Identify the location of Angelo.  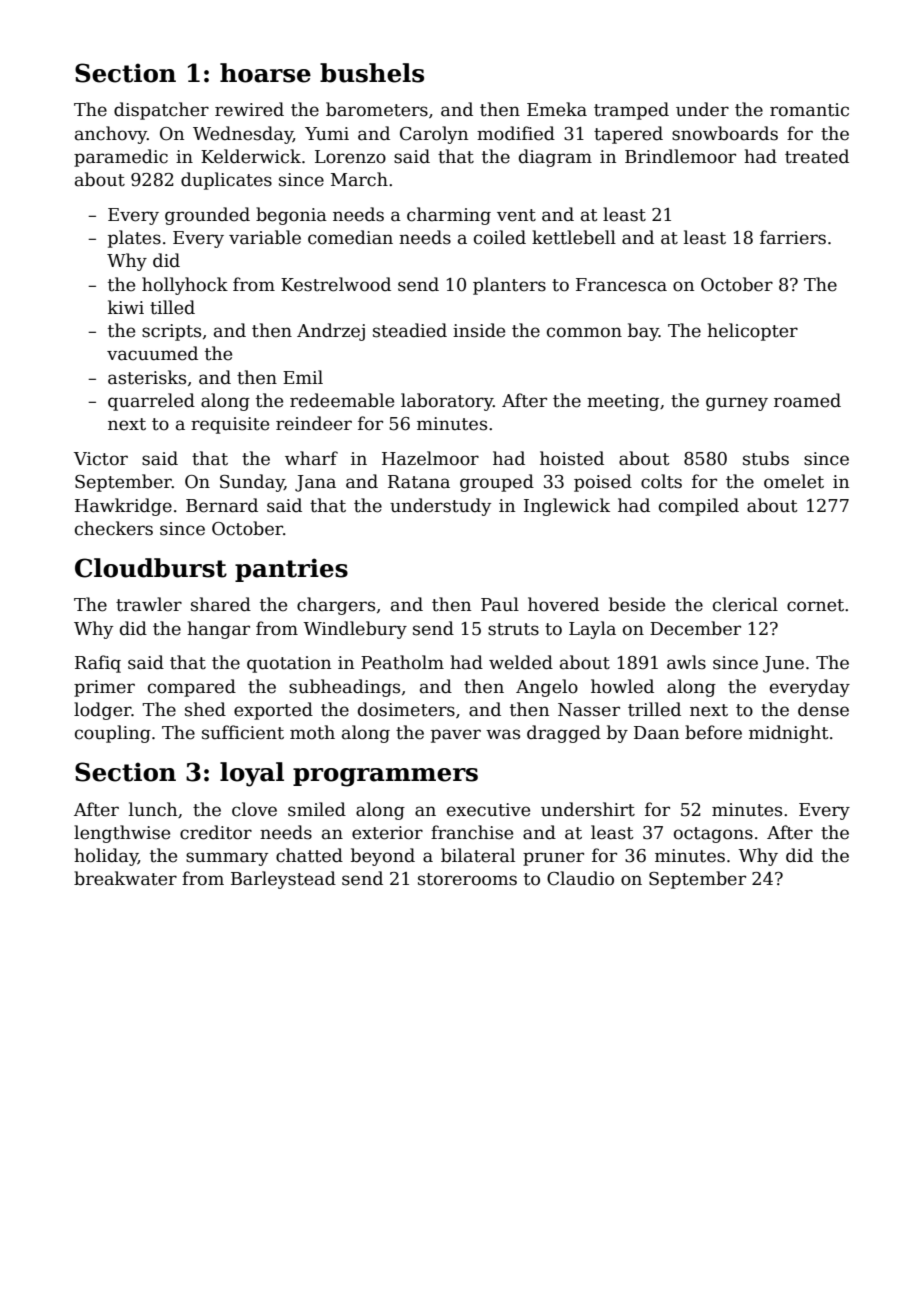
(547, 688).
